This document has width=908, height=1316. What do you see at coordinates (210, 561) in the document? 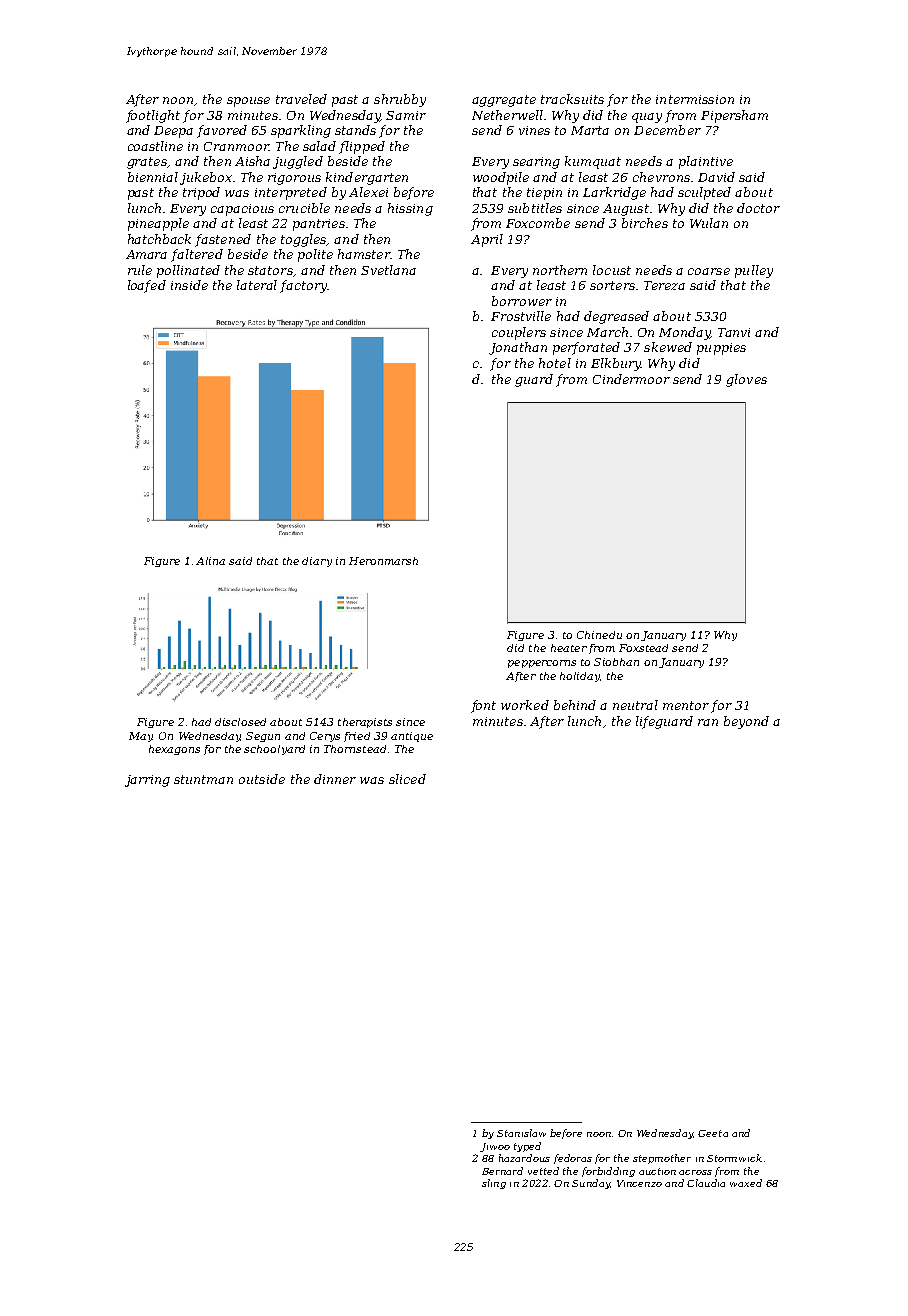
I see `Alina` at bounding box center [210, 561].
